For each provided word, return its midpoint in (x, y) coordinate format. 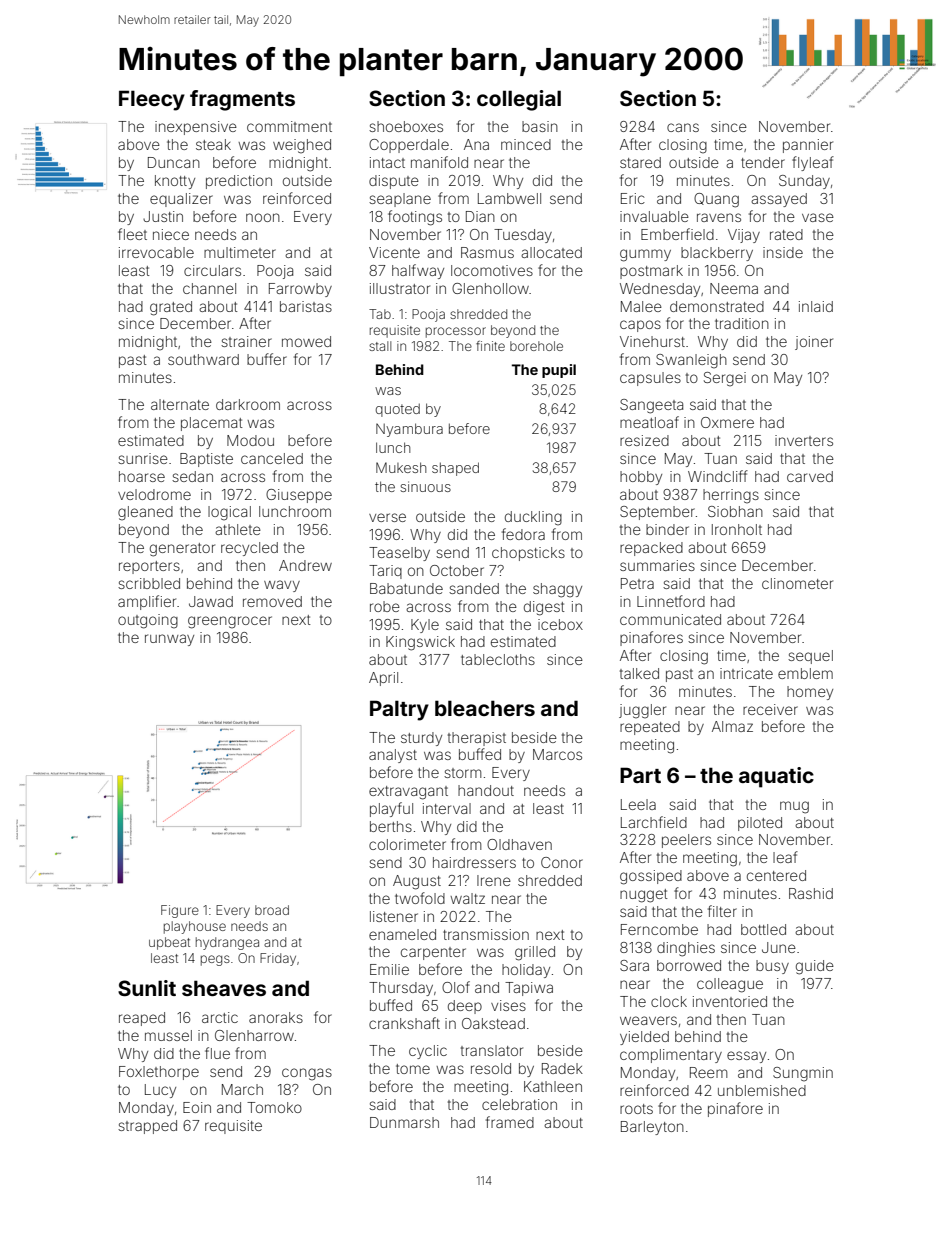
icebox (560, 624)
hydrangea (227, 943)
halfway (418, 271)
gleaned (145, 513)
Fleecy (152, 100)
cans (683, 127)
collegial (519, 100)
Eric (633, 198)
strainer (246, 341)
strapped (147, 1127)
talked (639, 673)
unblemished (762, 1090)
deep (465, 1007)
